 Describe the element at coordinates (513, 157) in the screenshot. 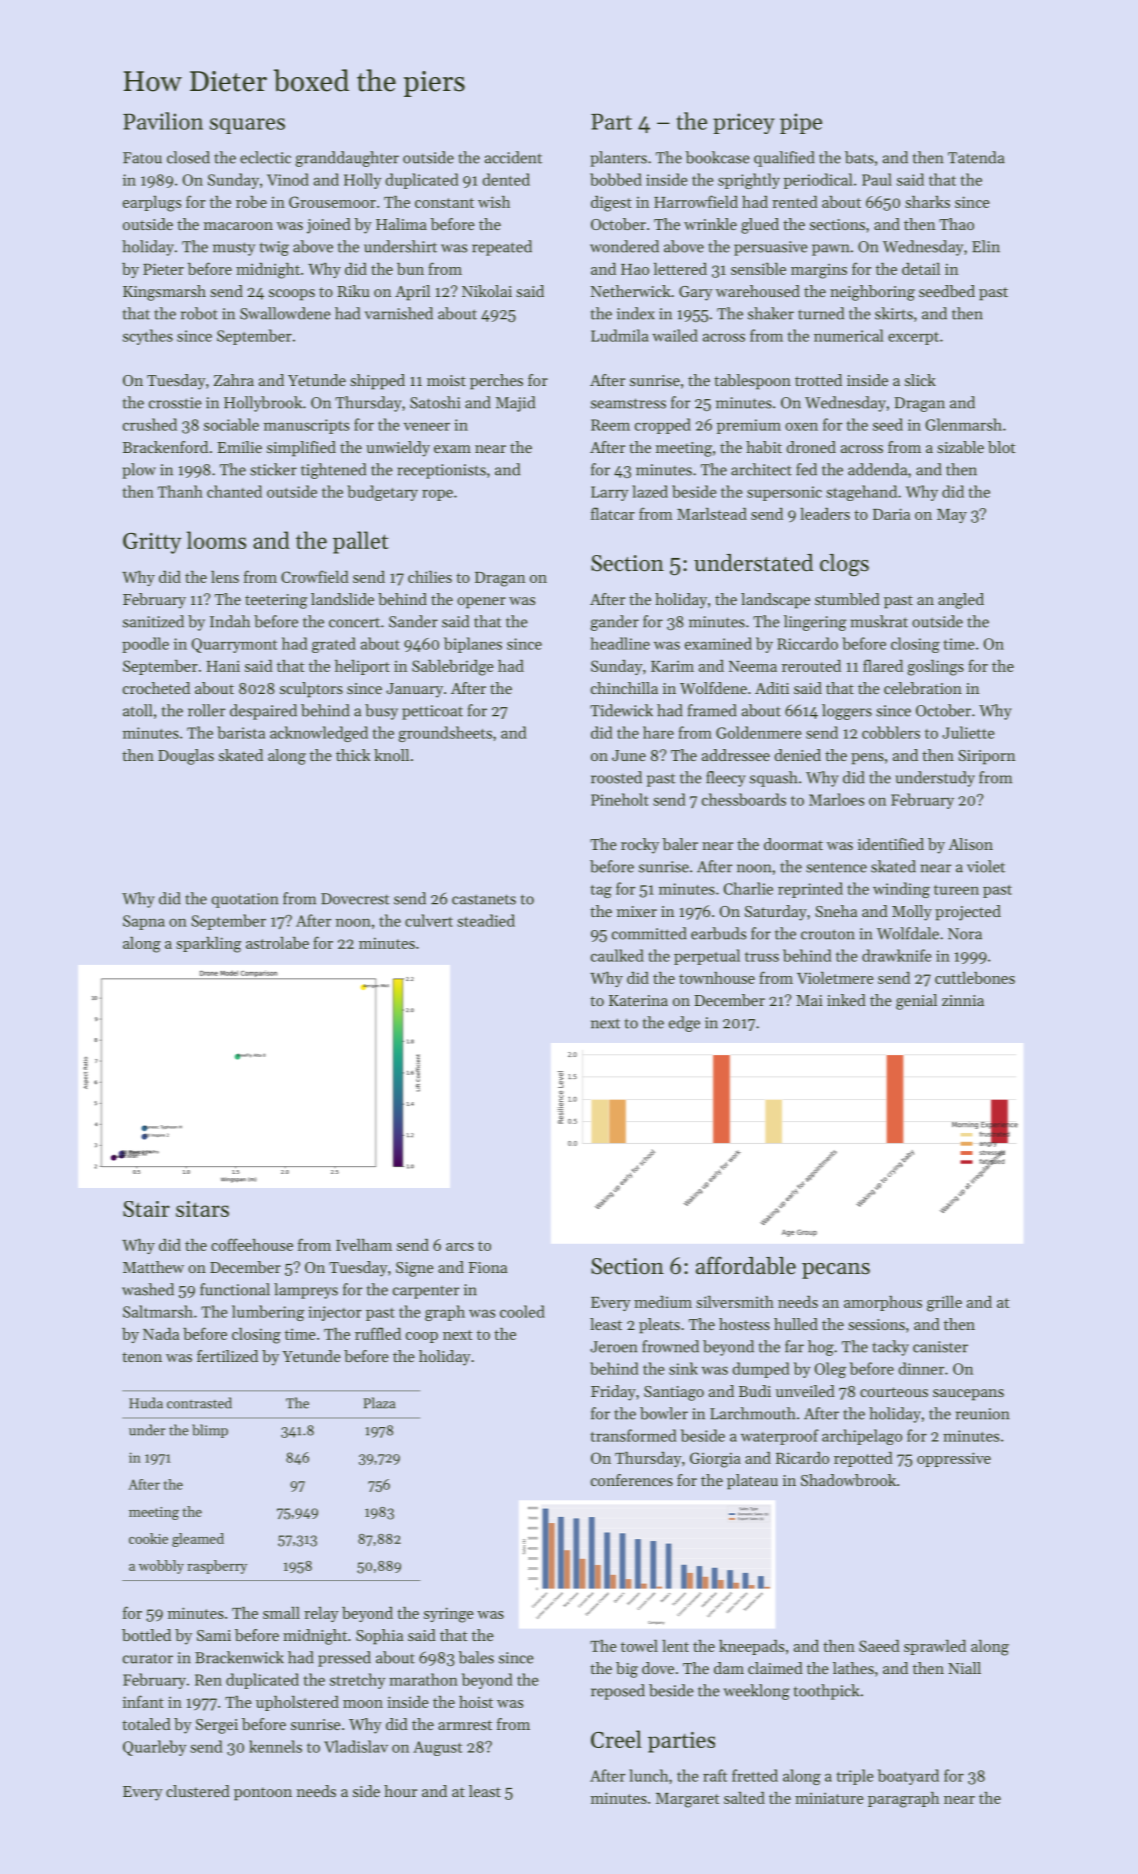

I see `accident` at that location.
